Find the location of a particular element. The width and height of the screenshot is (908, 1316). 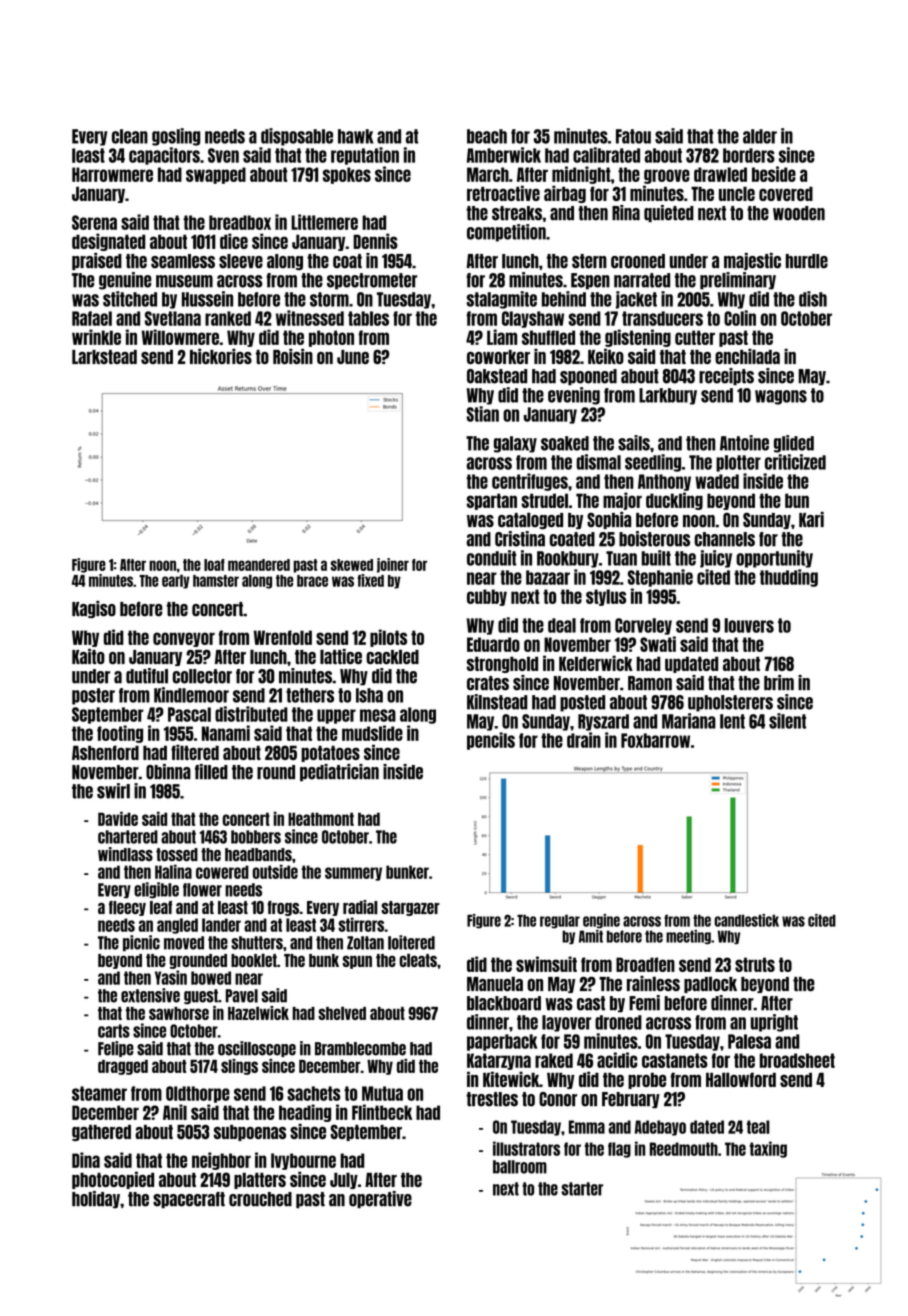

hickories is located at coordinates (221, 356).
